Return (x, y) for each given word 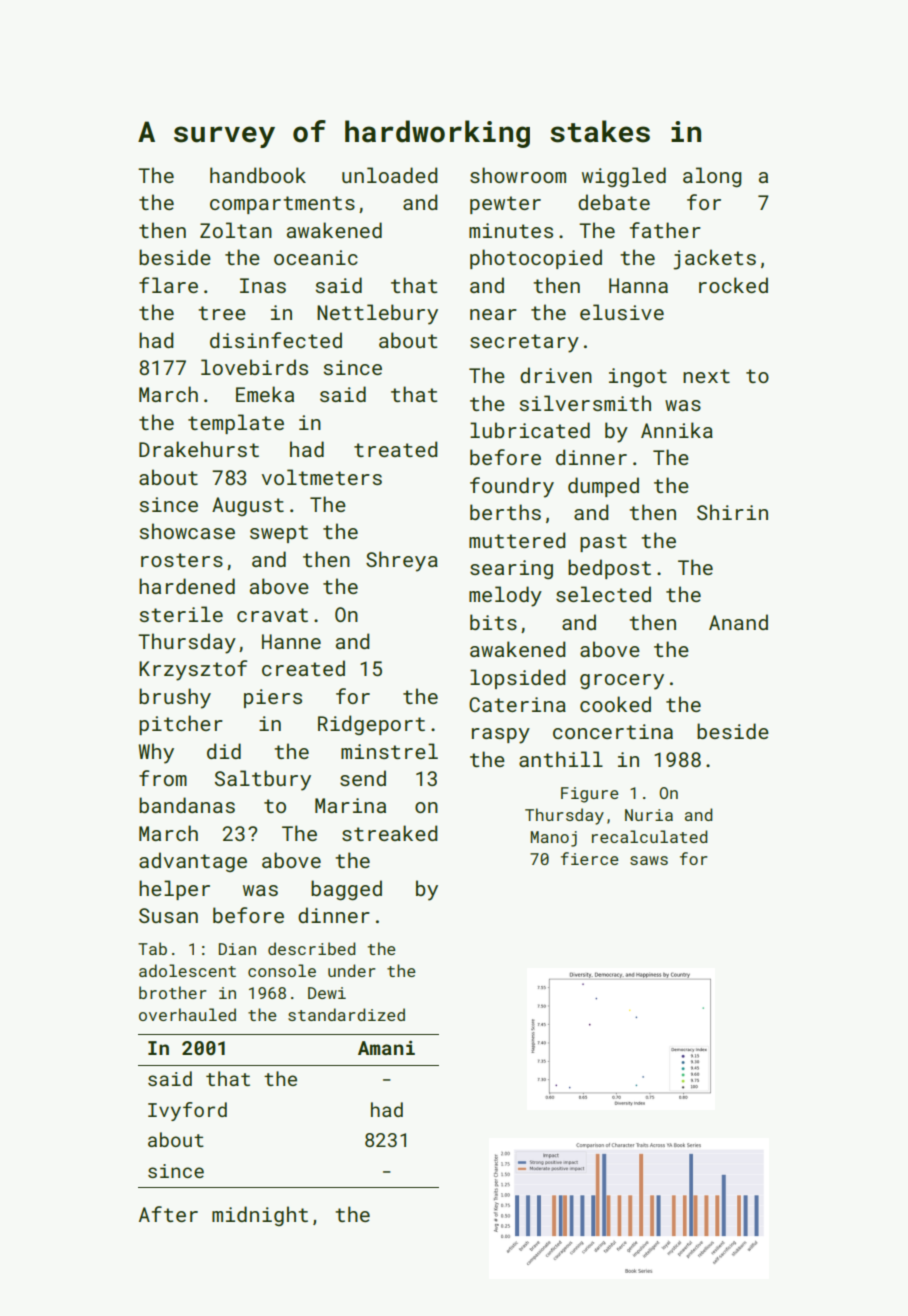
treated (395, 449)
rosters (182, 560)
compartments (282, 205)
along (712, 177)
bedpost (609, 569)
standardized (346, 1014)
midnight (260, 1216)
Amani (386, 1047)
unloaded (389, 175)
